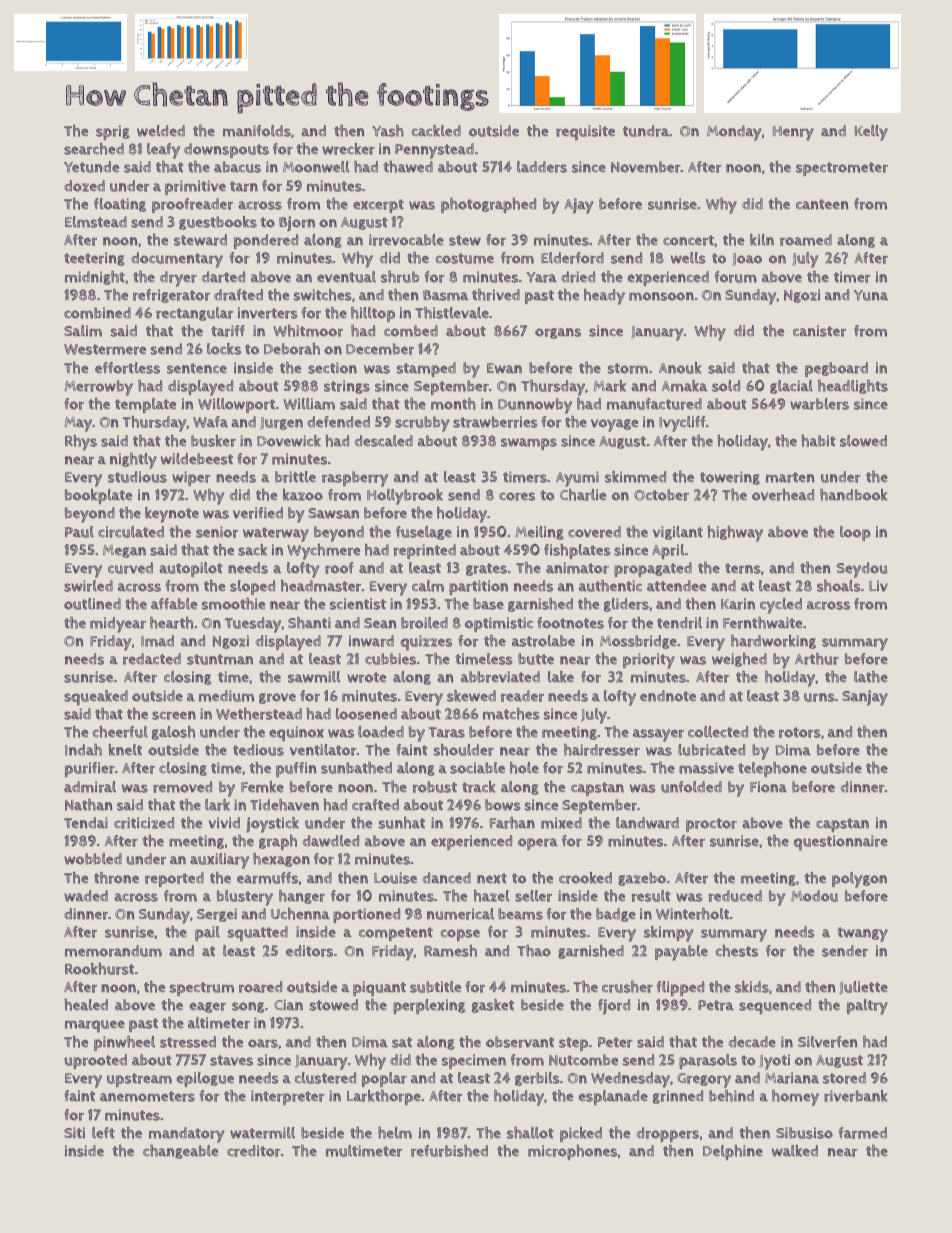 The height and width of the screenshot is (1233, 952). Describe the element at coordinates (257, 131) in the screenshot. I see `manifolds` at that location.
